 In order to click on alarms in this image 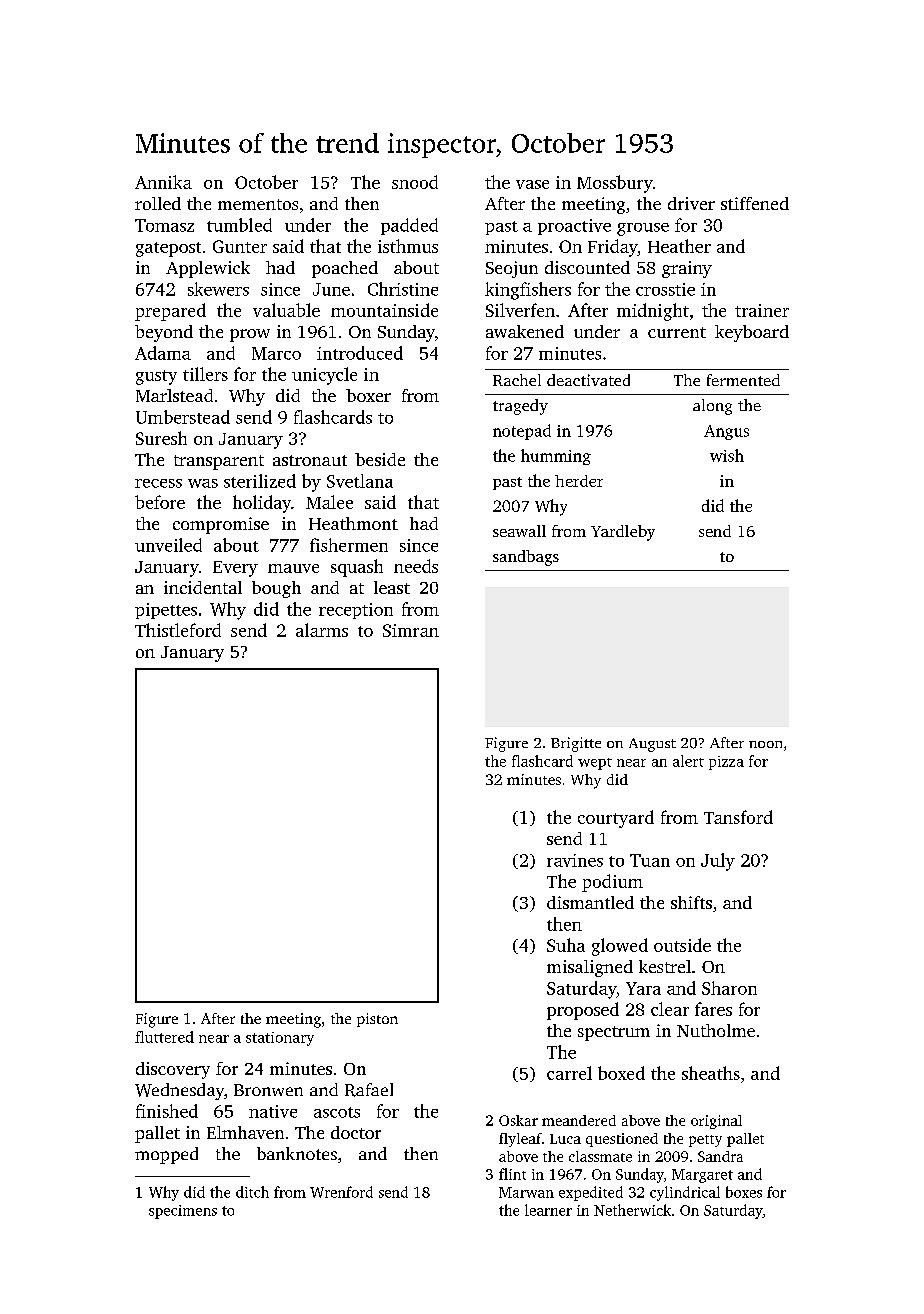, I will do `click(322, 630)`.
